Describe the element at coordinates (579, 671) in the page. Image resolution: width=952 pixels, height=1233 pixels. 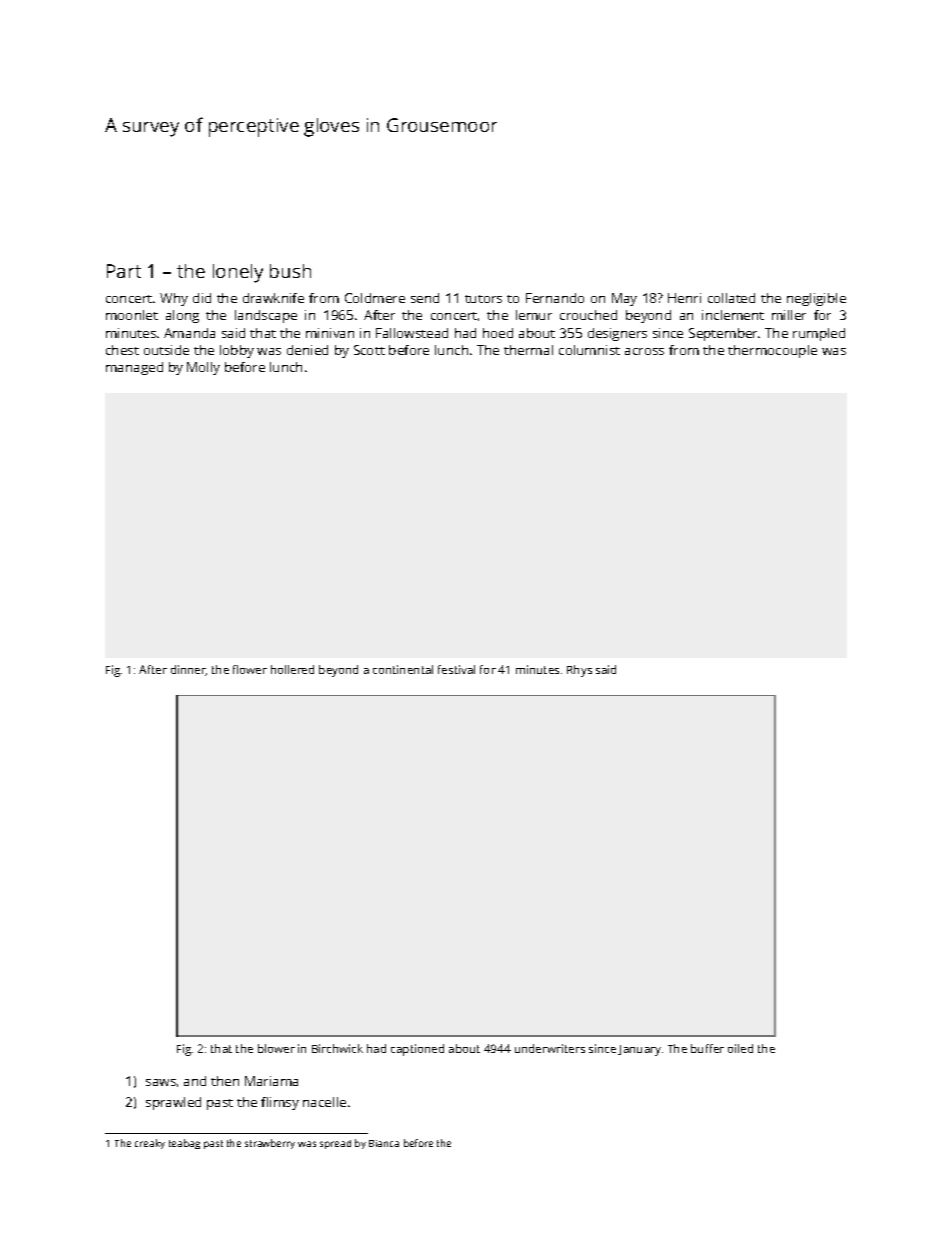
I see `Rhys` at that location.
